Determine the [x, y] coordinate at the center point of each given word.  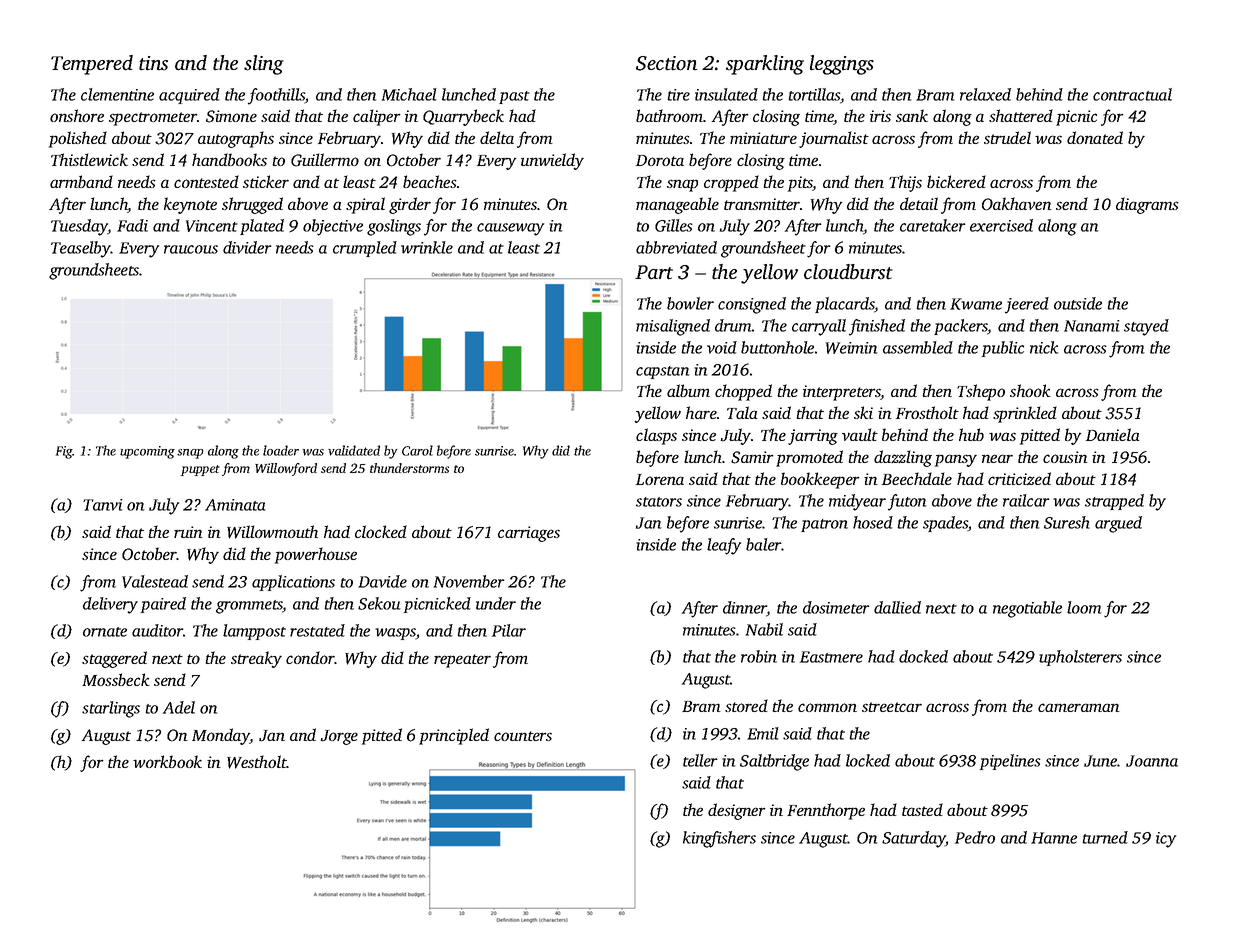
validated [354, 450]
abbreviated [676, 247]
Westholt [257, 762]
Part [654, 272]
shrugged [252, 205]
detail [919, 203]
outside [1078, 303]
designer [737, 811]
